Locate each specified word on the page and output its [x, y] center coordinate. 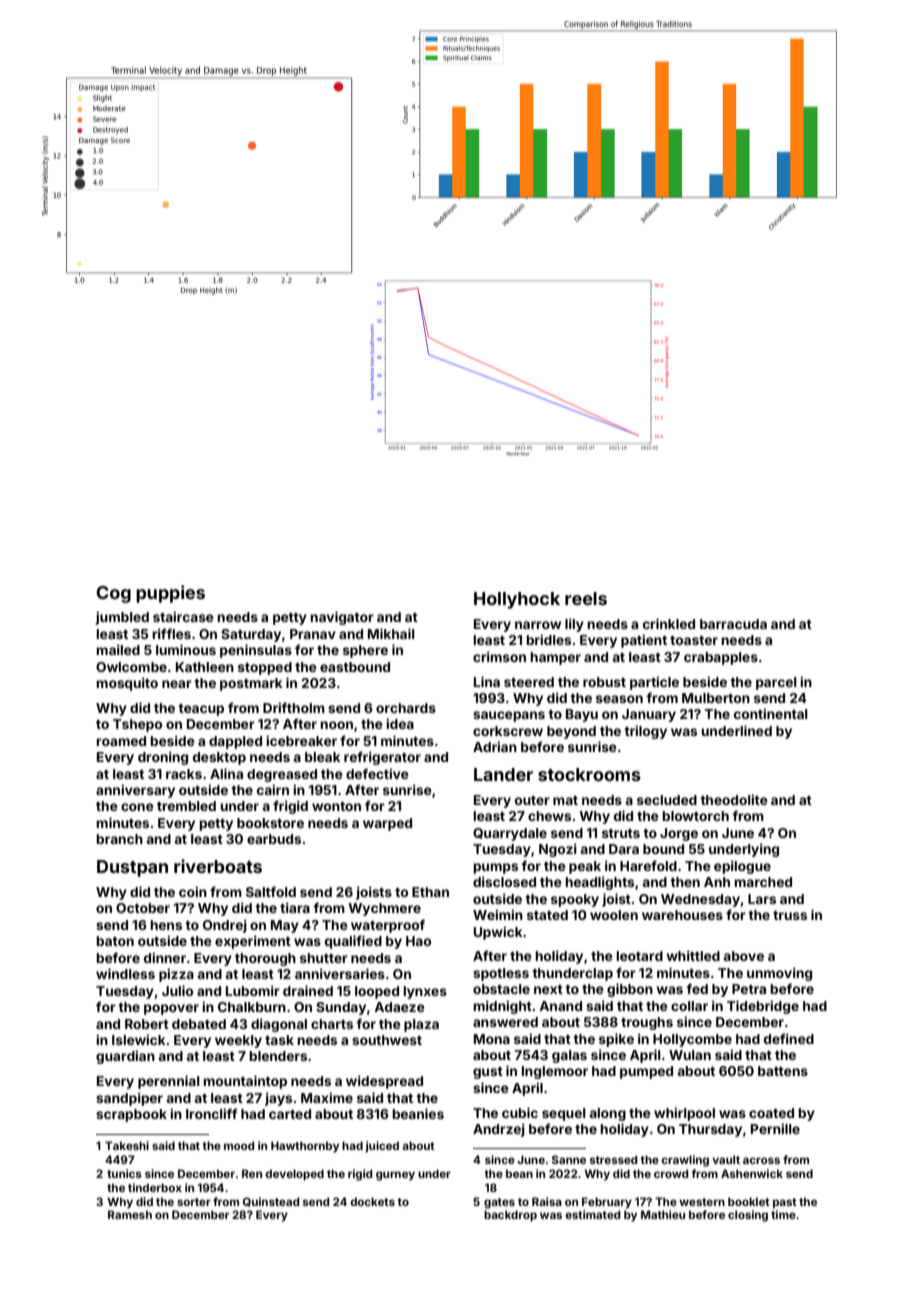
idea [400, 723]
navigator [342, 618]
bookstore [270, 823]
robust [604, 682]
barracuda [733, 624]
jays [278, 1099]
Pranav [313, 634]
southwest [387, 1040]
